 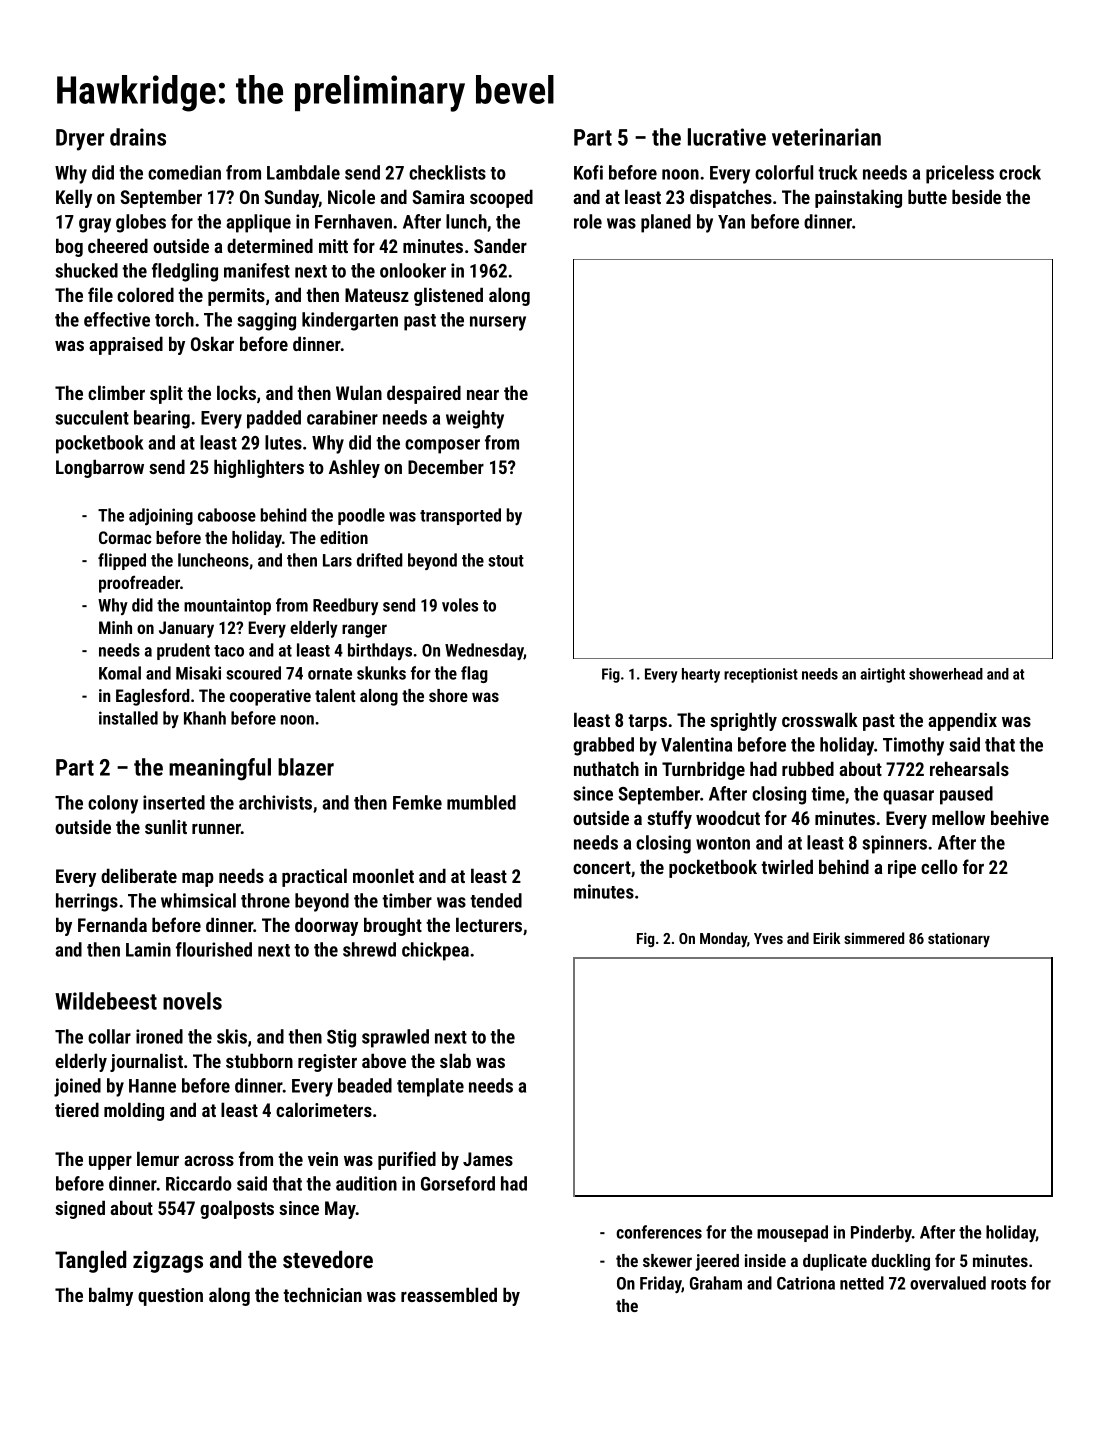 I want to click on Pinderby, so click(x=881, y=1233).
